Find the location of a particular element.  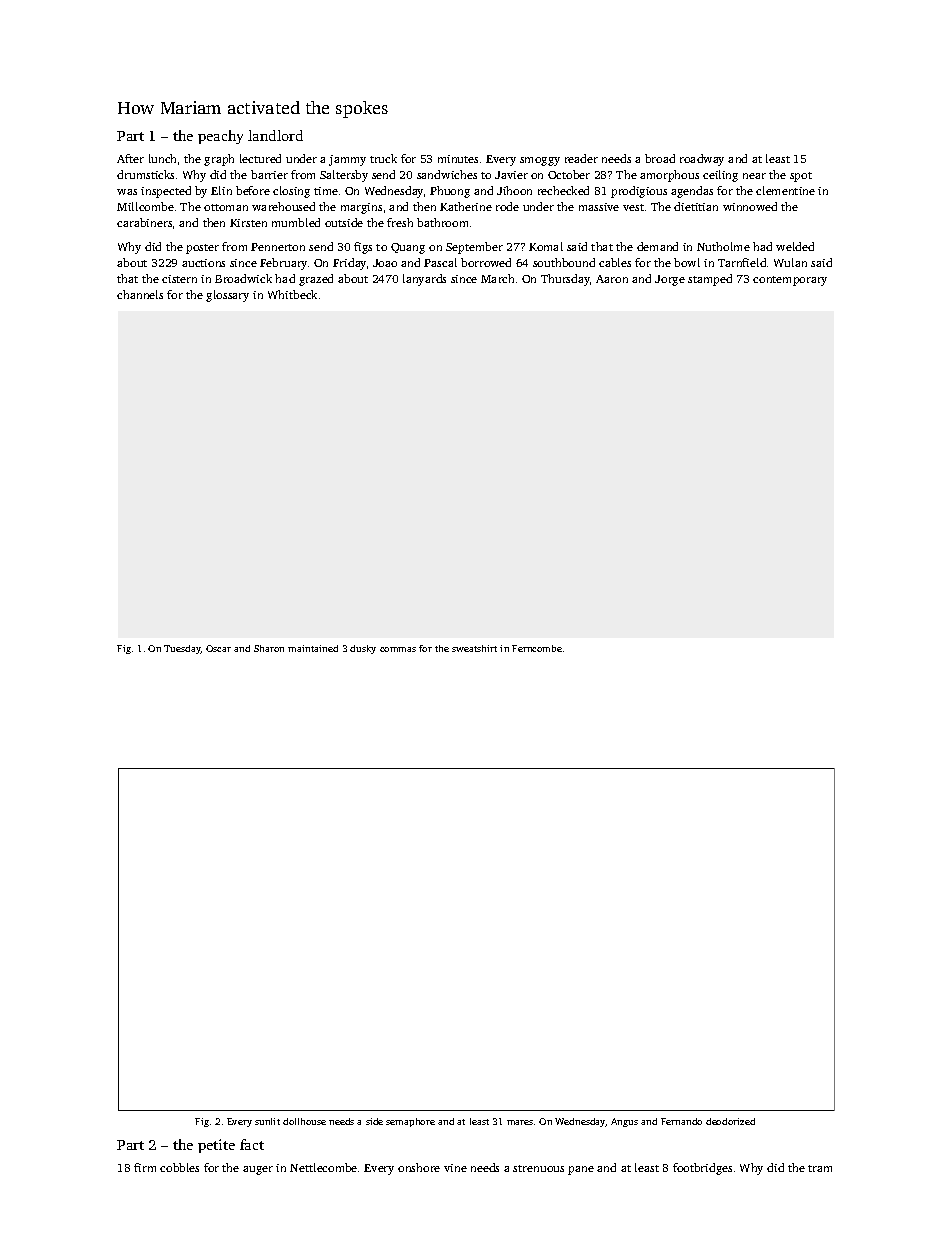

semaphore is located at coordinates (410, 1122).
